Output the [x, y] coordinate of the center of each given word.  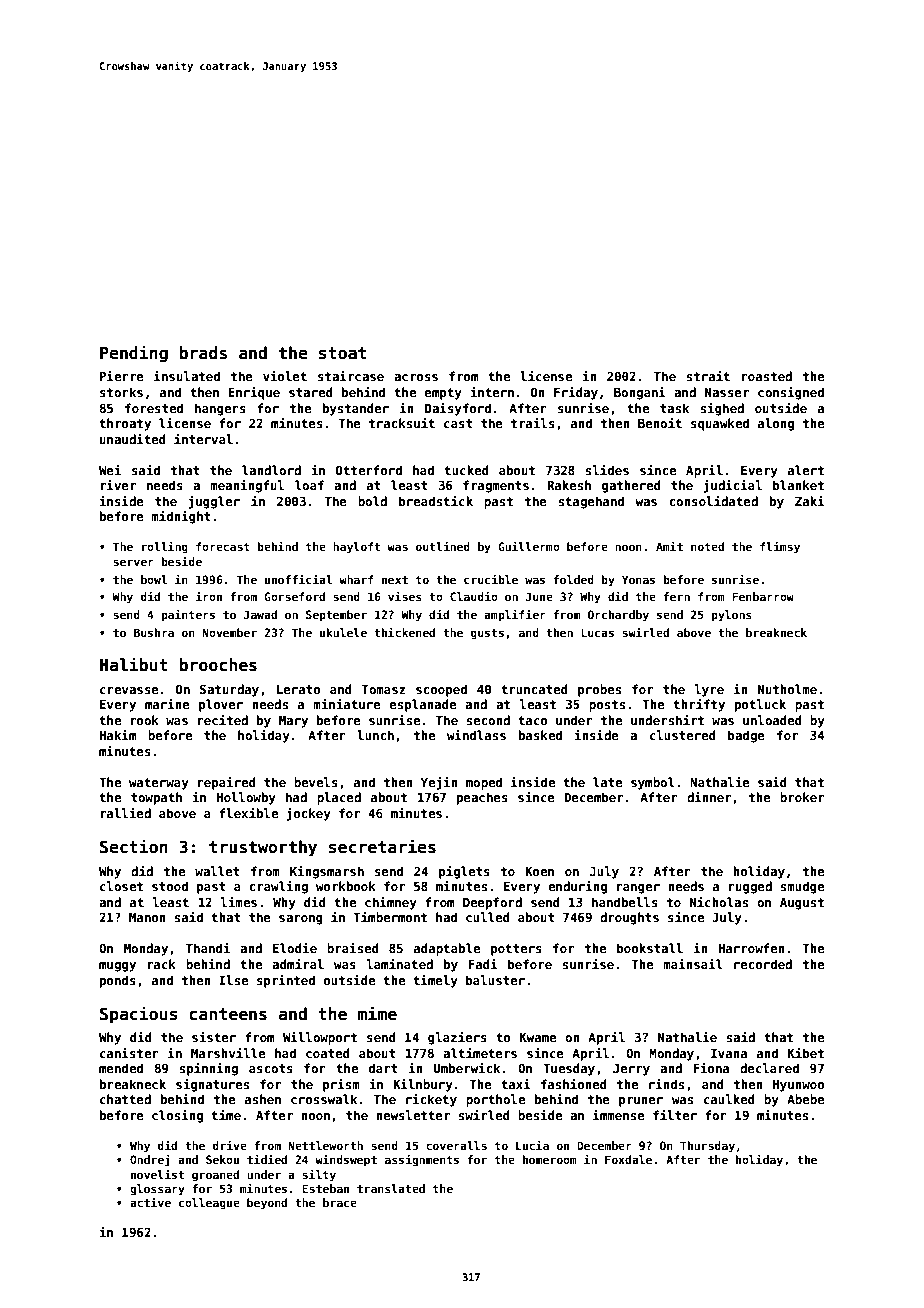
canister [129, 1053]
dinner [709, 797]
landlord [271, 470]
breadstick [436, 501]
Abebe [806, 1099]
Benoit [660, 423]
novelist [157, 1174]
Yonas [638, 579]
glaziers [457, 1038]
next [395, 580]
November [229, 632]
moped [484, 783]
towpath [156, 798]
